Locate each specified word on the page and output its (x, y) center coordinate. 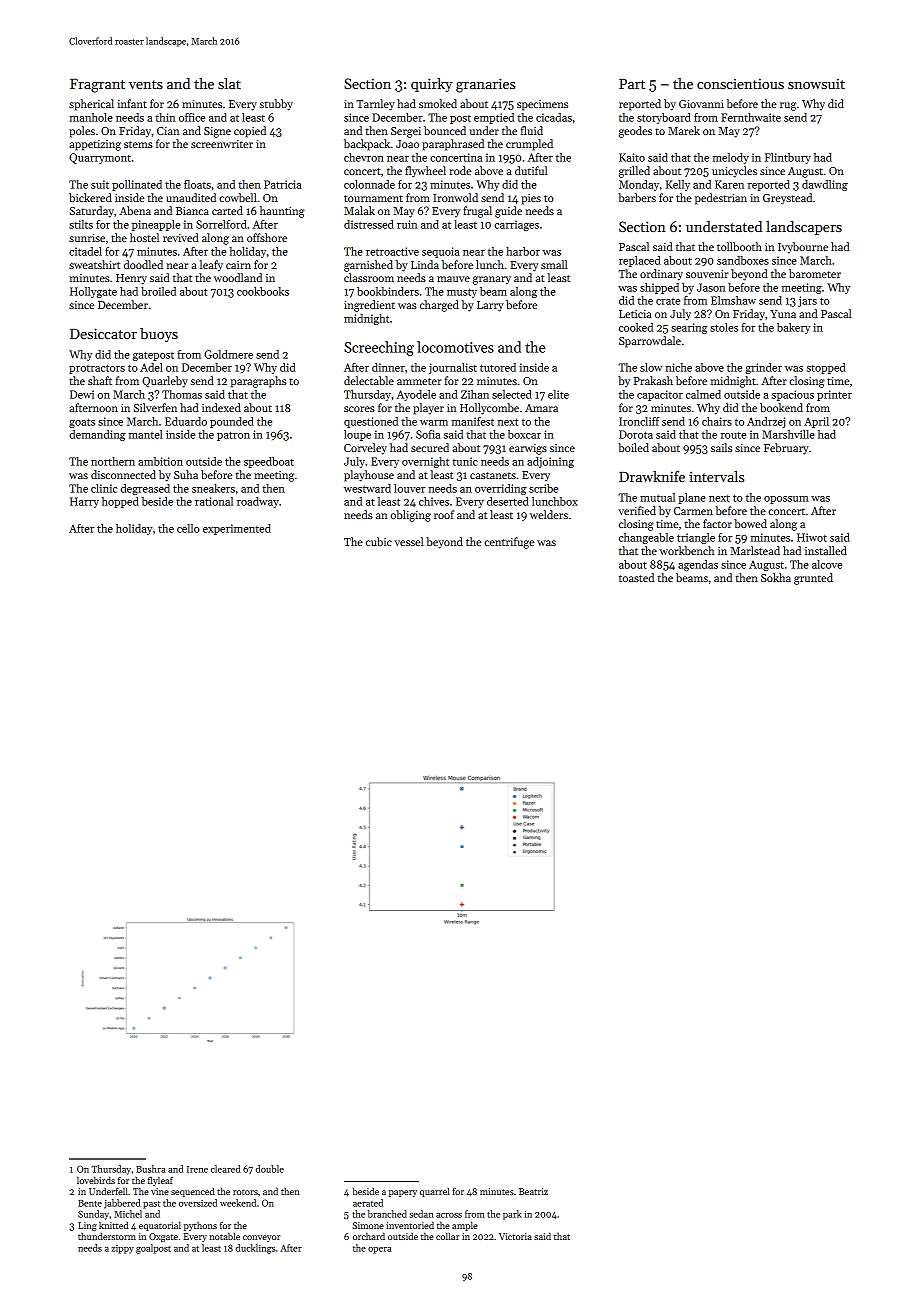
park (512, 1215)
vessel (409, 541)
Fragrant (97, 86)
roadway (258, 502)
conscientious (740, 83)
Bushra (150, 1169)
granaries (485, 85)
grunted (813, 579)
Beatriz (533, 1191)
